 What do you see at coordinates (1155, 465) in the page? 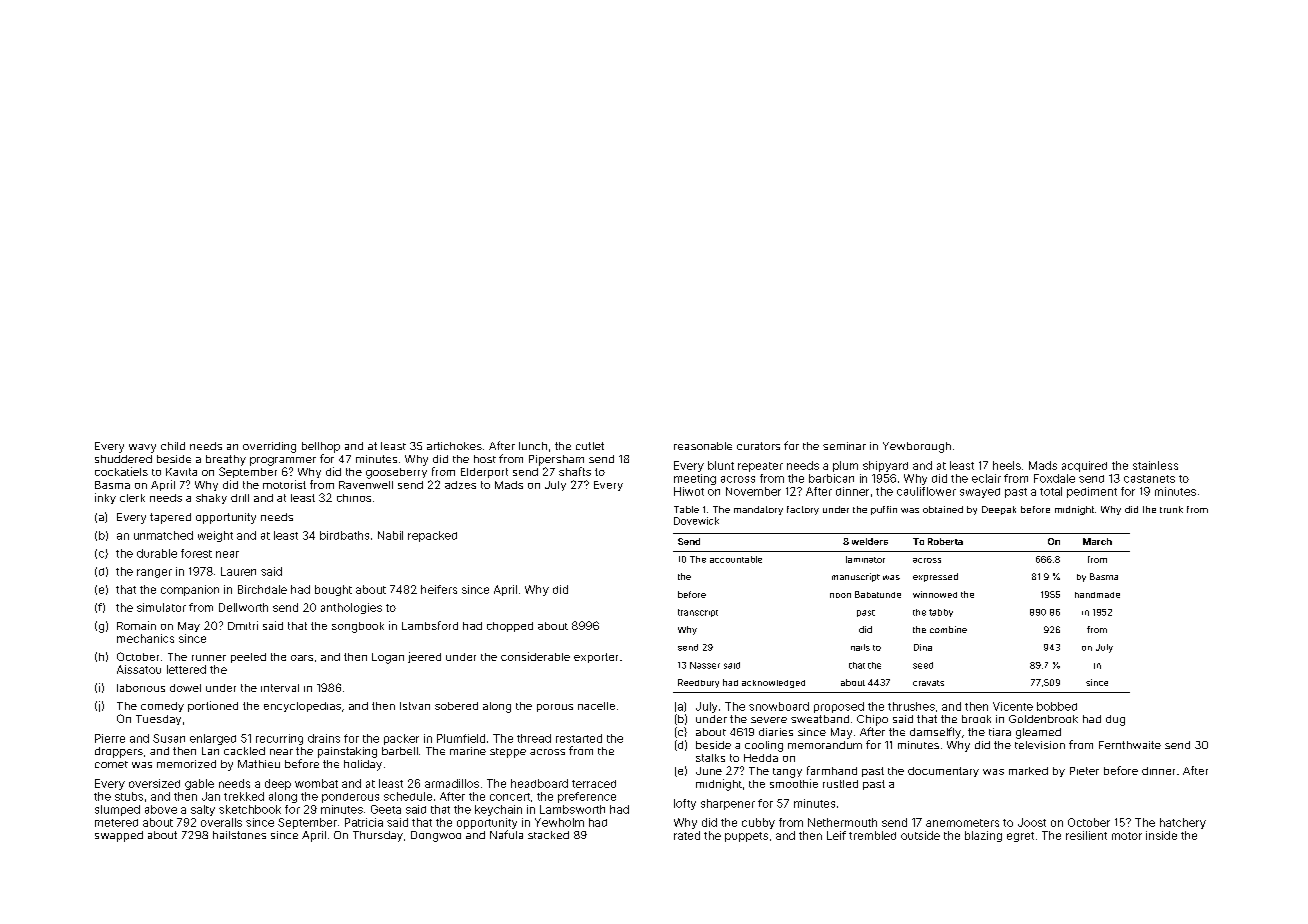
I see `stainless` at bounding box center [1155, 465].
